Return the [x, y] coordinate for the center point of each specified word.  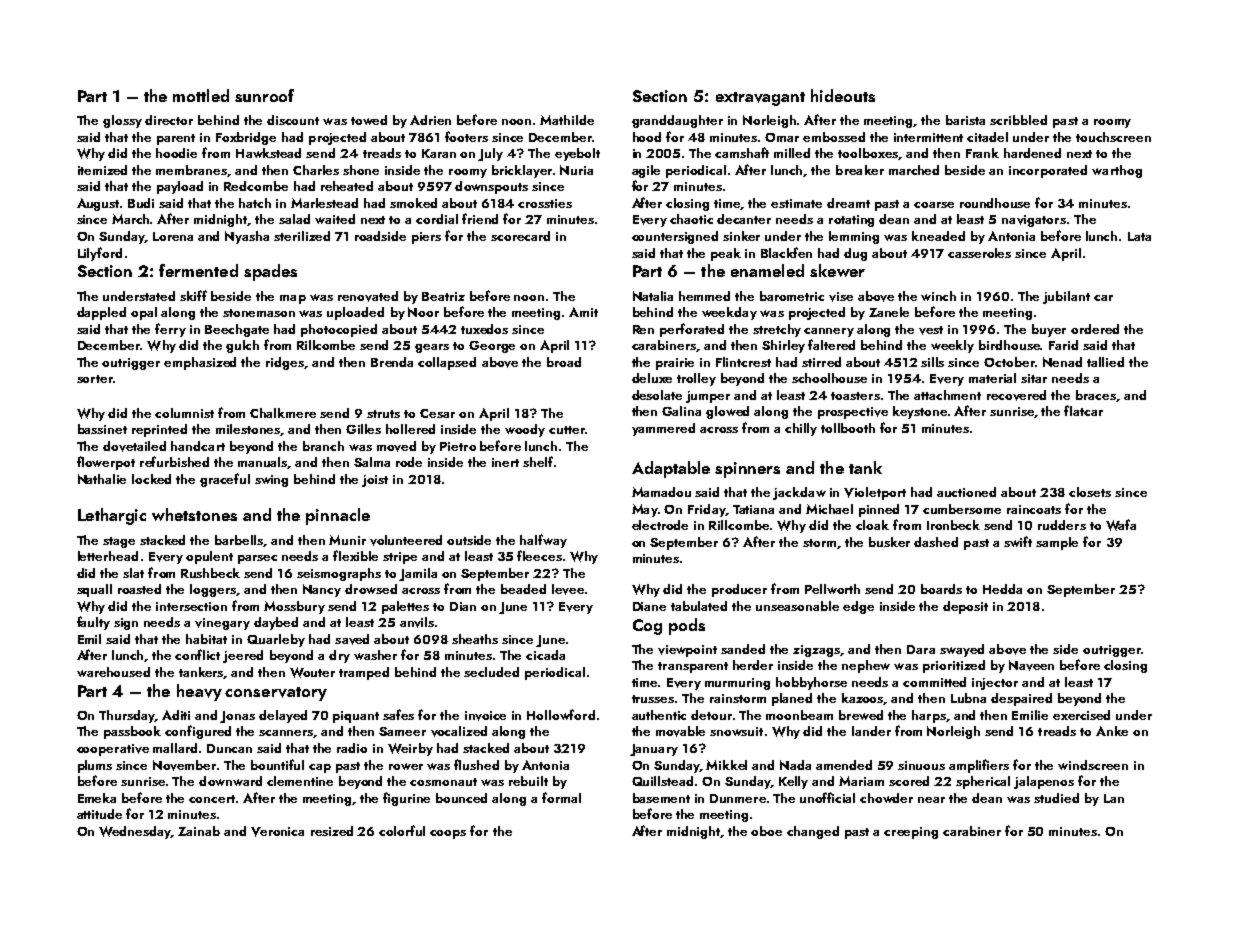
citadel [987, 137]
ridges [285, 363]
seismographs [339, 574]
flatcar [1083, 410]
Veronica [277, 832]
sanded [743, 649]
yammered [663, 429]
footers [466, 136]
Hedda [1002, 589]
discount [293, 120]
